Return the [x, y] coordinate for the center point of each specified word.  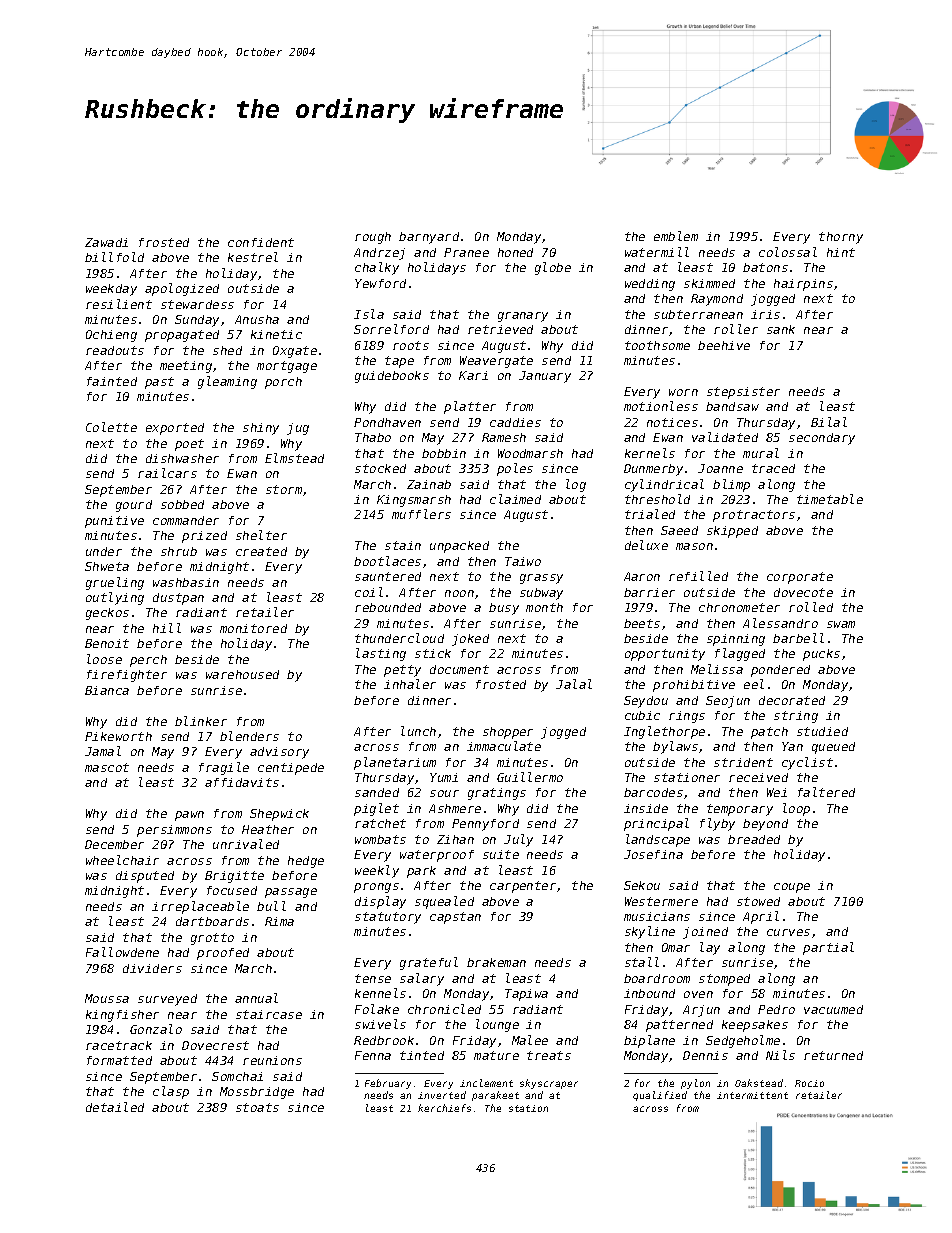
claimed [515, 499]
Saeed [679, 530]
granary [523, 317]
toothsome [657, 345]
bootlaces [387, 561]
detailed [115, 1107]
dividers [152, 968]
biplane [649, 1041]
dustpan [178, 599]
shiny [261, 429]
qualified [660, 1096]
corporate [800, 578]
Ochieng [111, 336]
